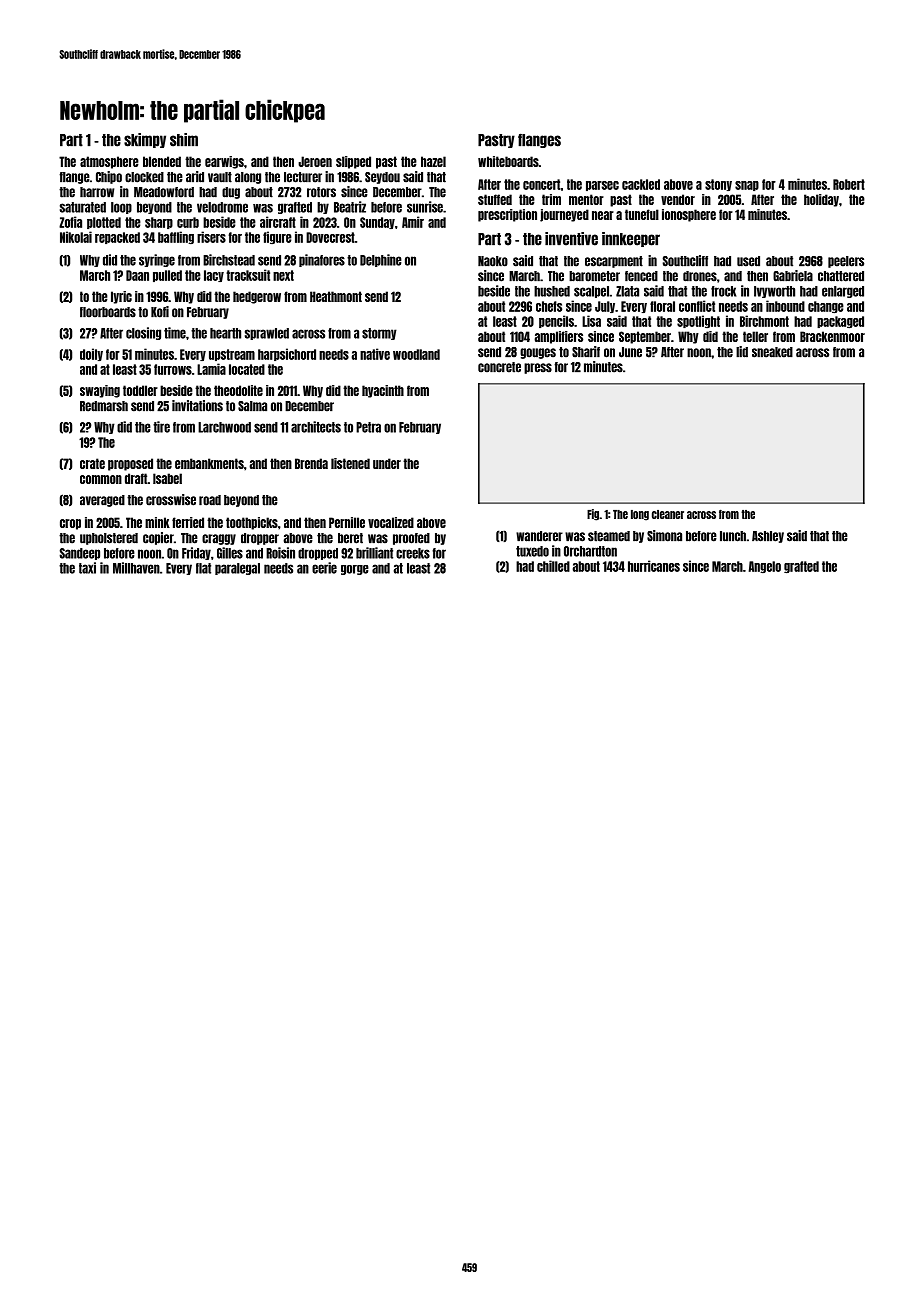 The width and height of the document is (924, 1308). Describe the element at coordinates (87, 568) in the document. I see `taxi` at that location.
